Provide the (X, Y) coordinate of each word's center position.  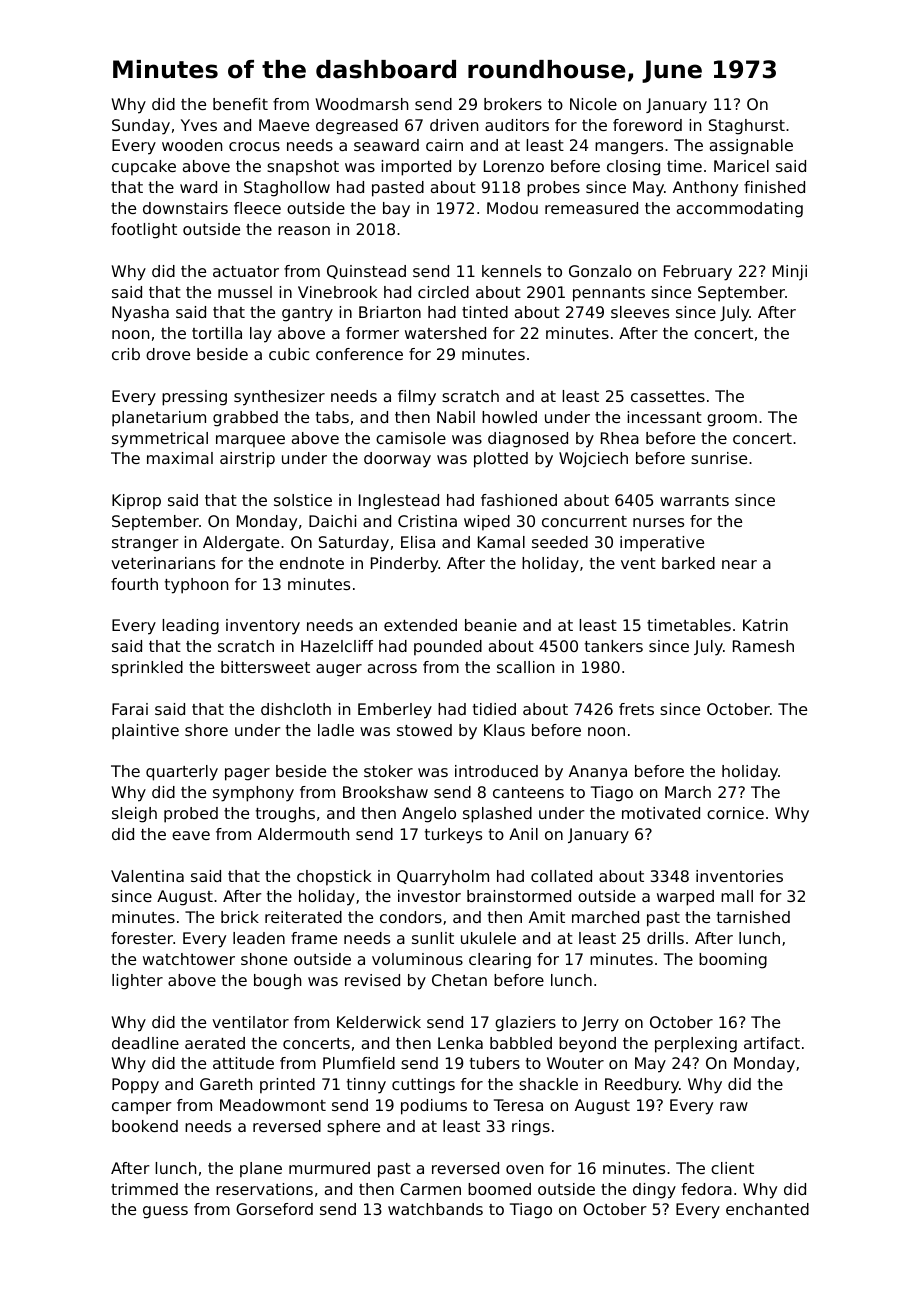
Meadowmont (273, 1105)
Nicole (593, 104)
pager (247, 774)
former (372, 333)
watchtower (189, 959)
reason (304, 230)
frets (636, 709)
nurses (658, 522)
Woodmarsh (362, 104)
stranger (145, 544)
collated (561, 876)
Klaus (504, 730)
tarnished (753, 917)
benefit (240, 104)
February (698, 273)
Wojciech (593, 460)
